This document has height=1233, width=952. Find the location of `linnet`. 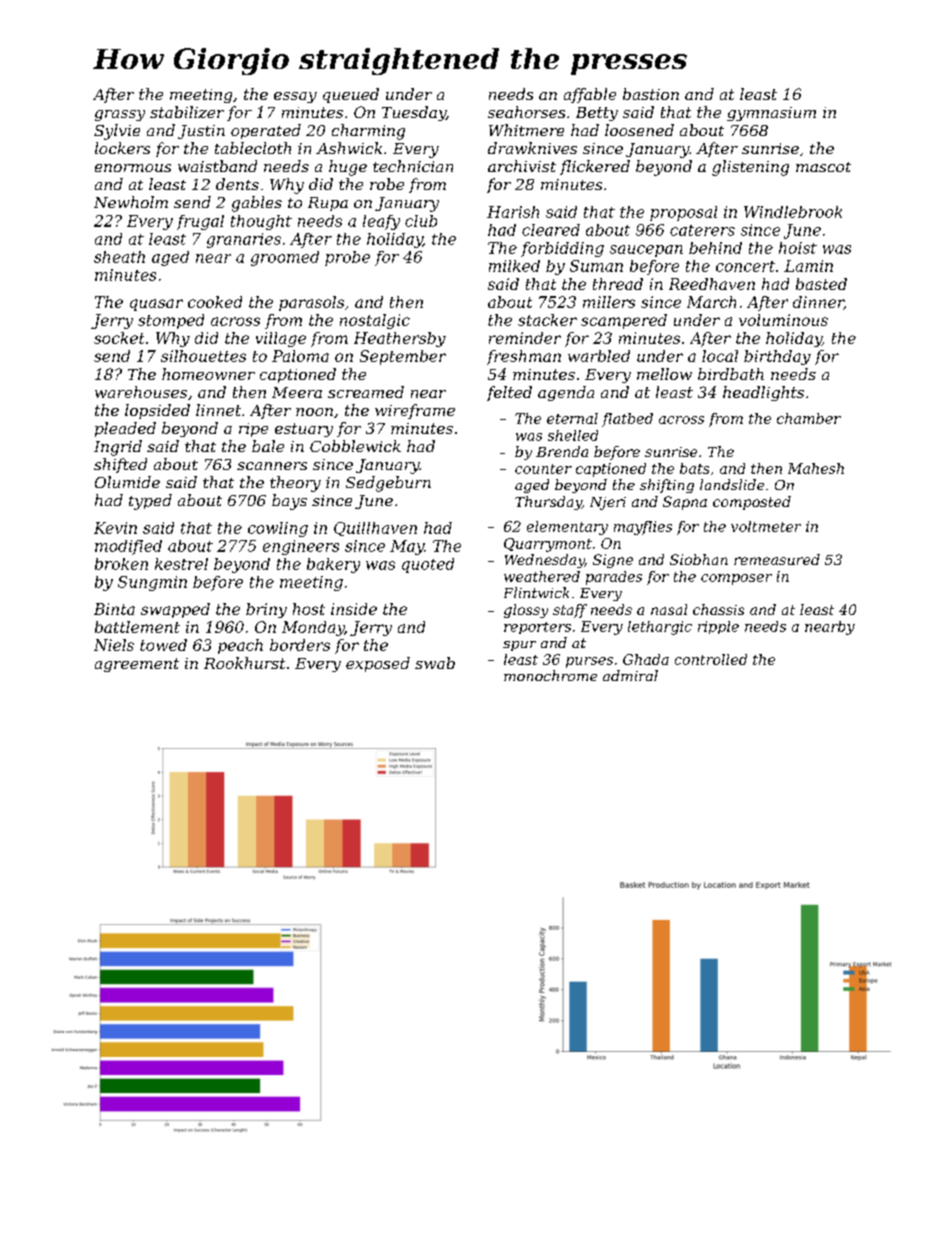

linnet is located at coordinates (218, 410).
